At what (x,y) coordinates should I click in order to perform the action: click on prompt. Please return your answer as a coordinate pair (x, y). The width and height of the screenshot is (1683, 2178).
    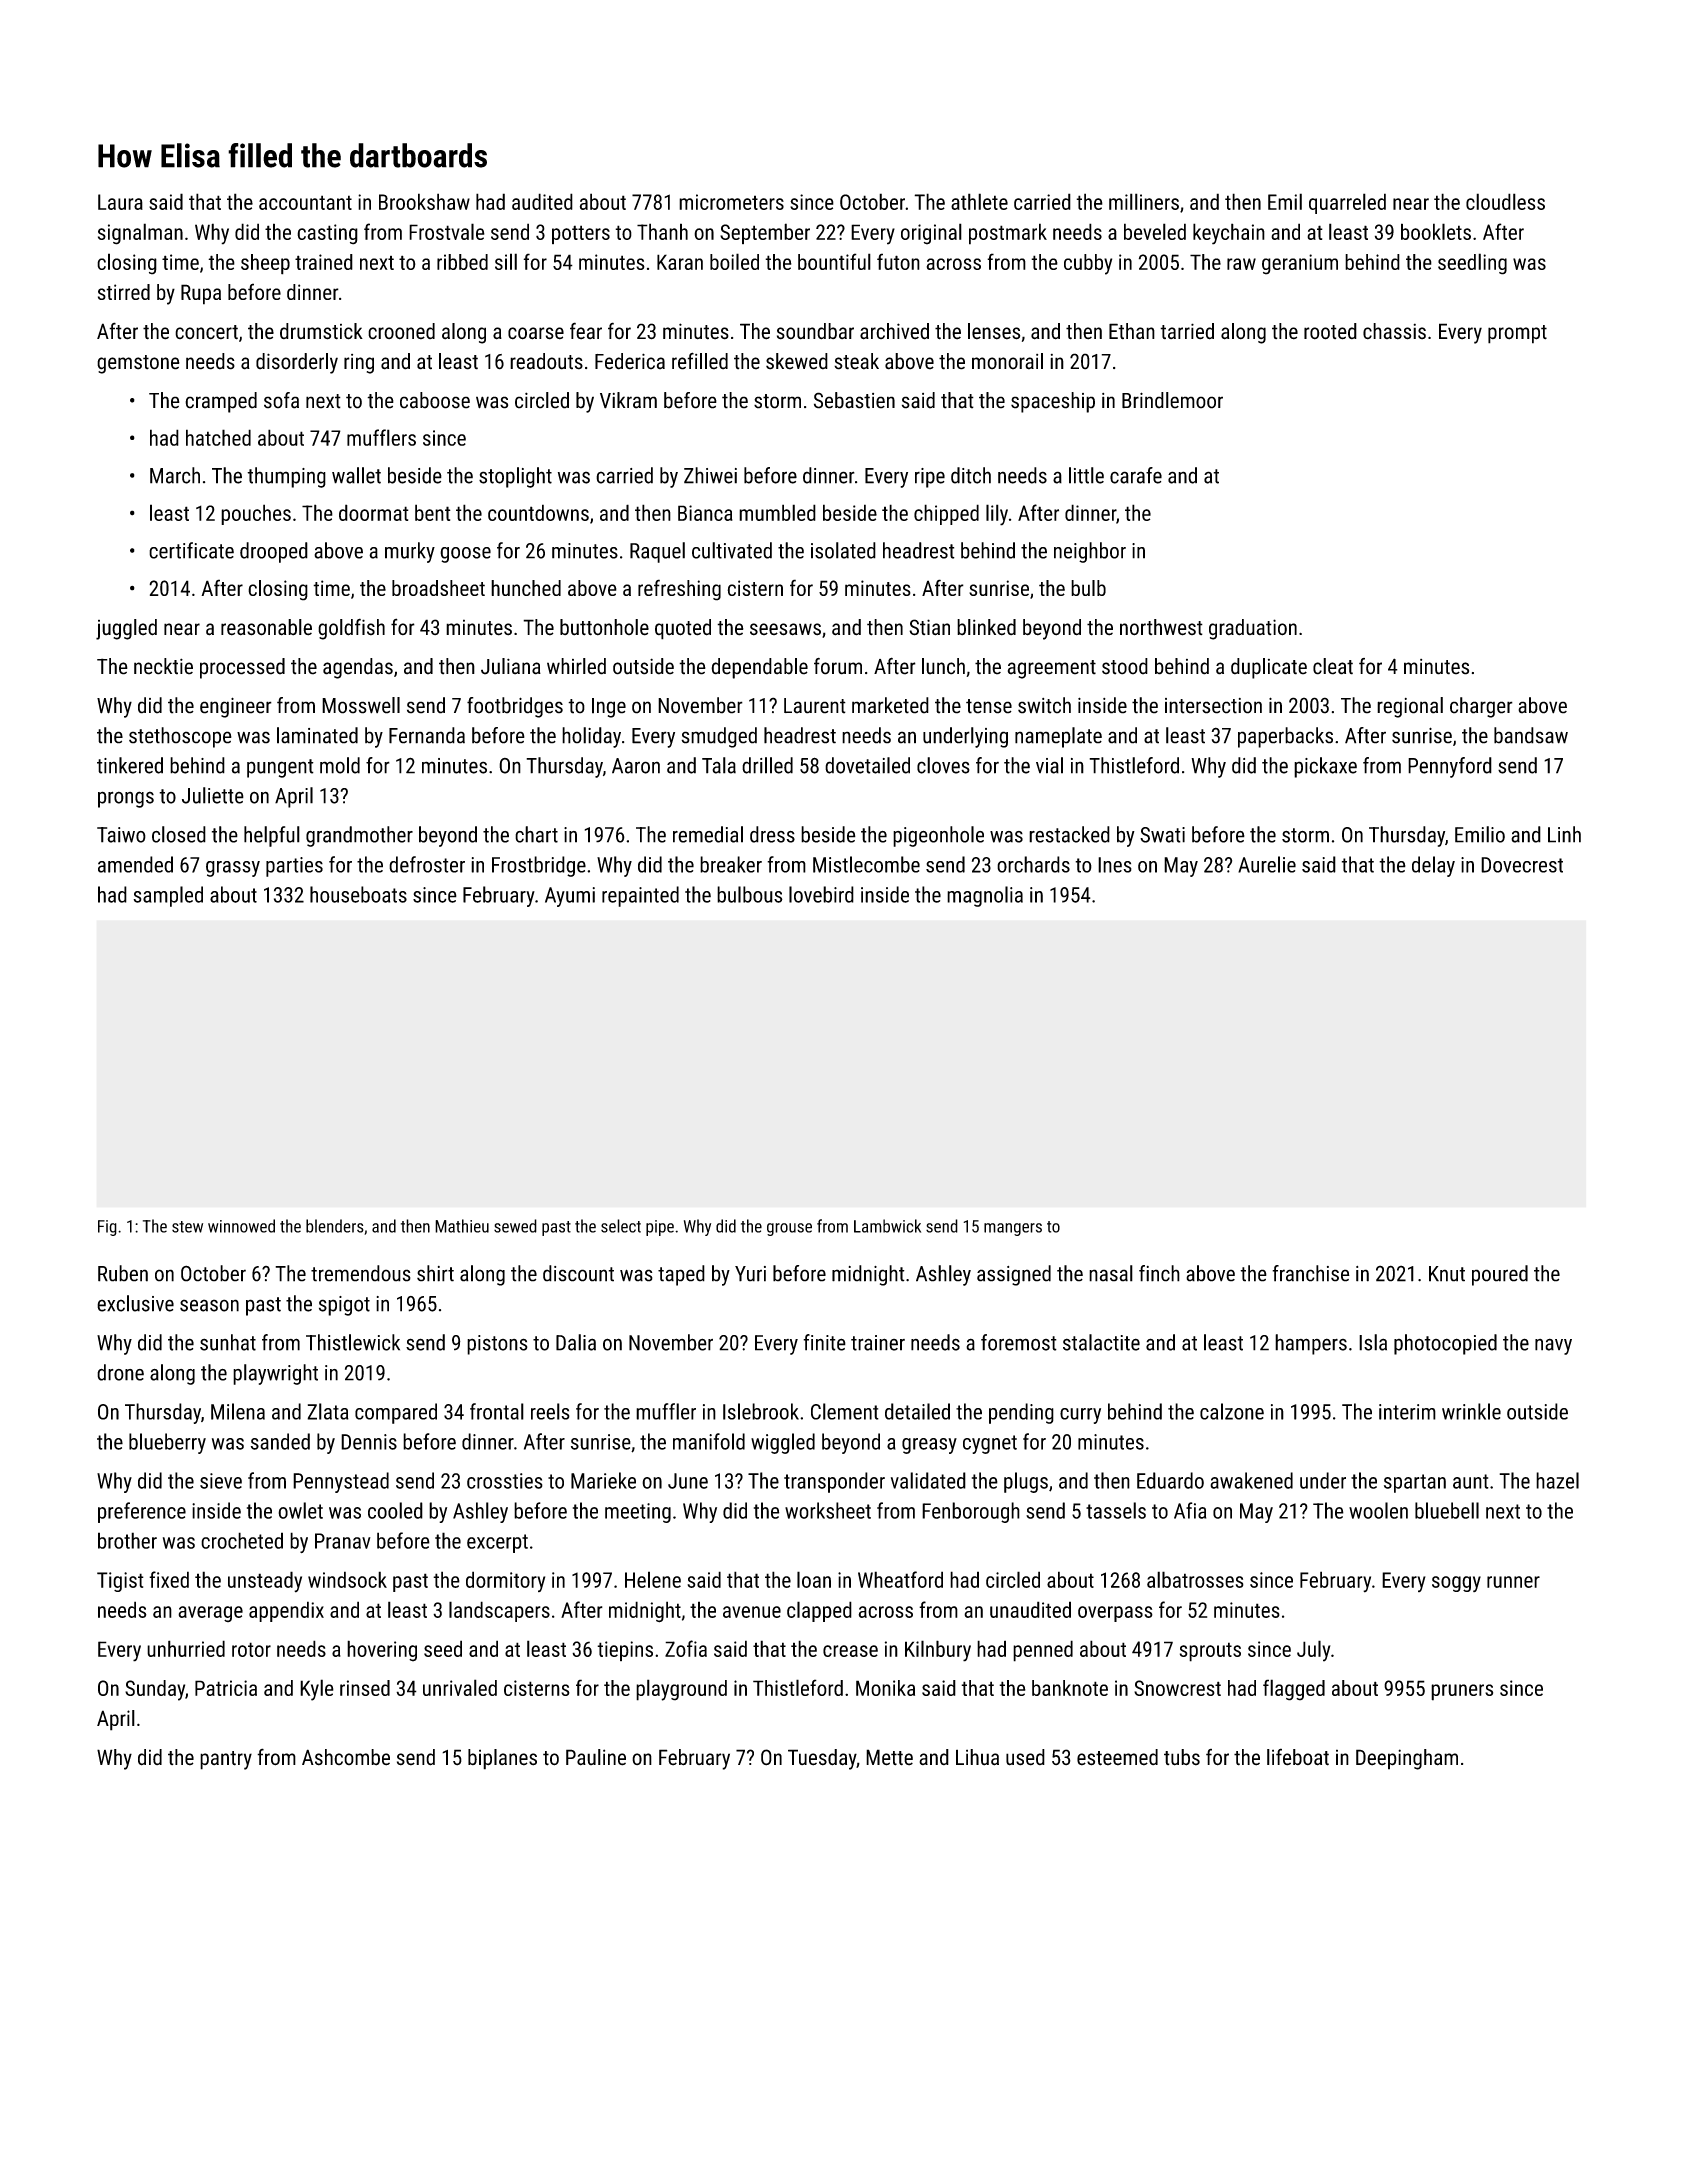
    Looking at the image, I should click on (1517, 334).
